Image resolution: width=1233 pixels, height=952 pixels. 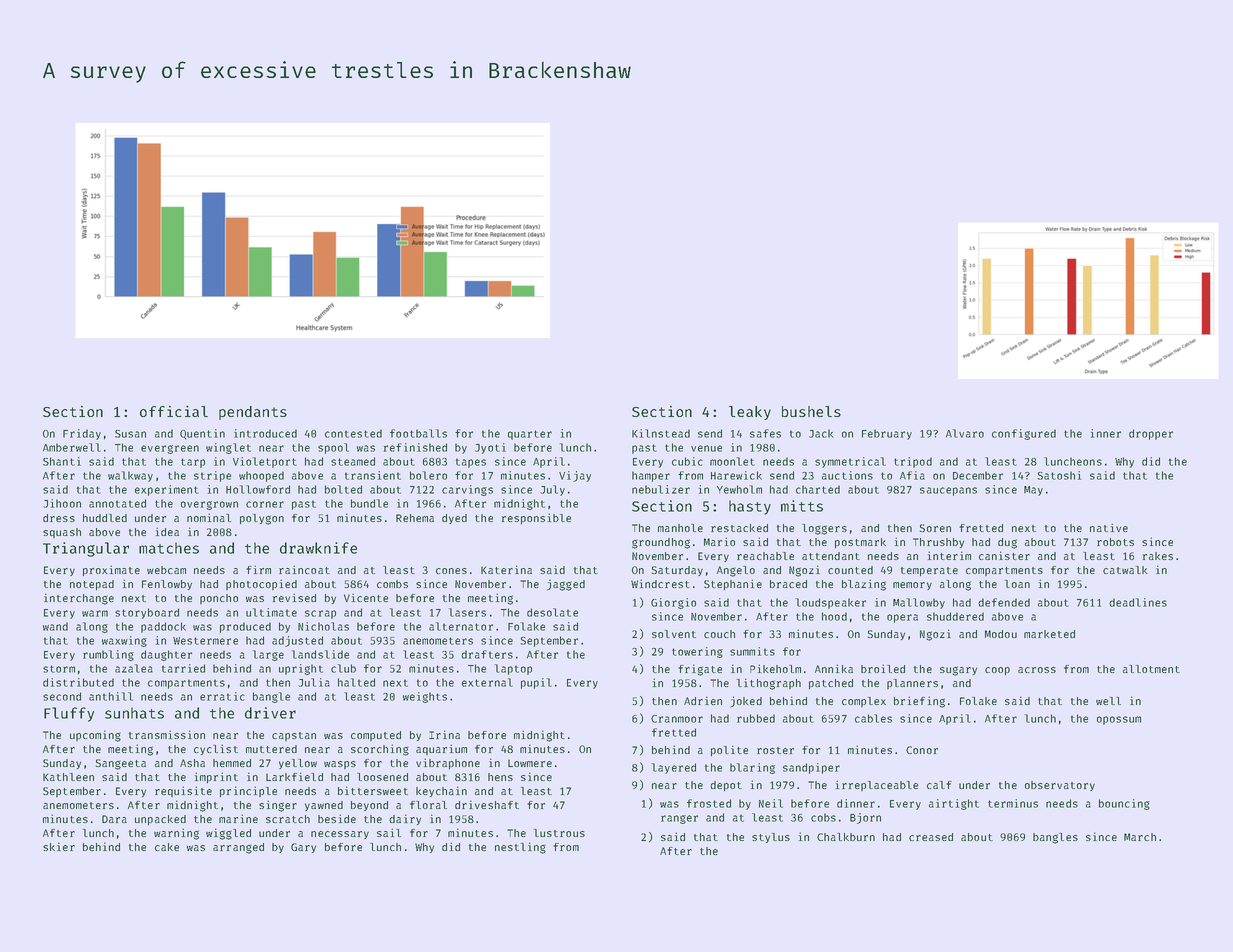 What do you see at coordinates (1060, 786) in the image?
I see `observatory` at bounding box center [1060, 786].
